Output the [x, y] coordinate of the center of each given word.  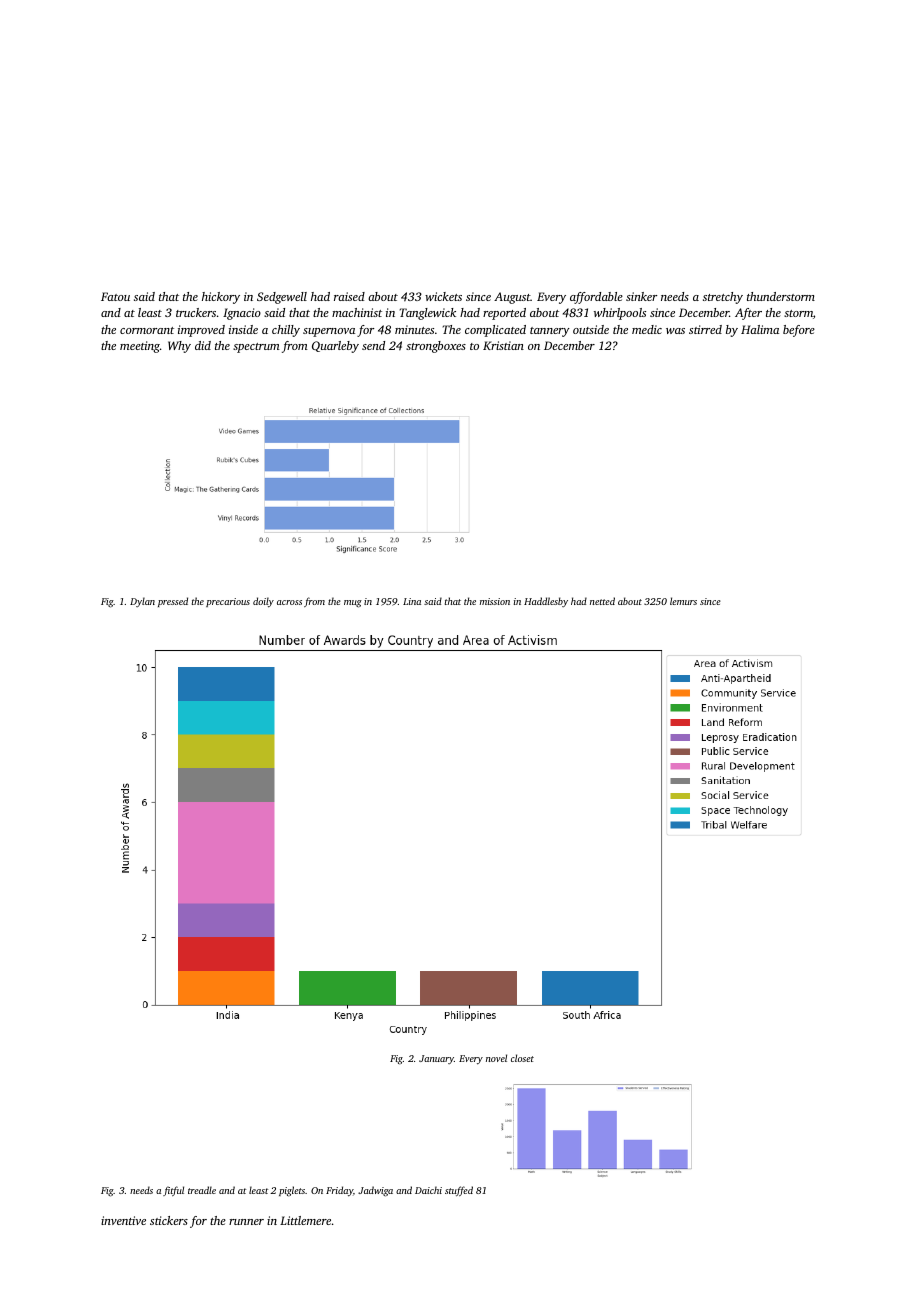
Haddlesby [546, 602]
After [748, 314]
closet [522, 1058]
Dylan [142, 602]
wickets [443, 296]
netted [602, 601]
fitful [173, 1191]
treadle [202, 1190]
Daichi [428, 1190]
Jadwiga [375, 1191]
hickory [221, 298]
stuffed [459, 1191]
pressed [173, 602]
